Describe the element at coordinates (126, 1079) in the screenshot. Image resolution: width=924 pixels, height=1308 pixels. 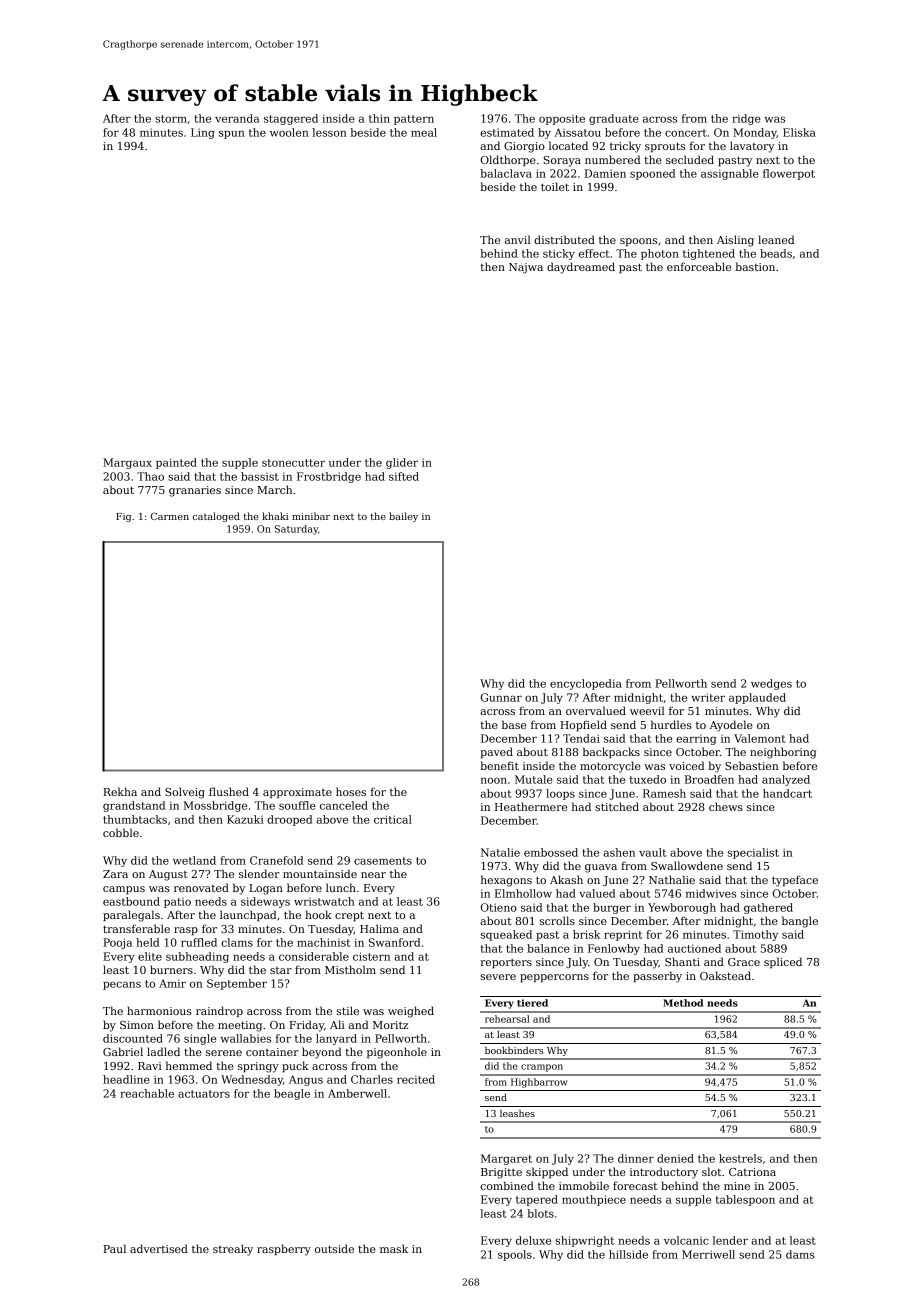
I see `headline` at that location.
